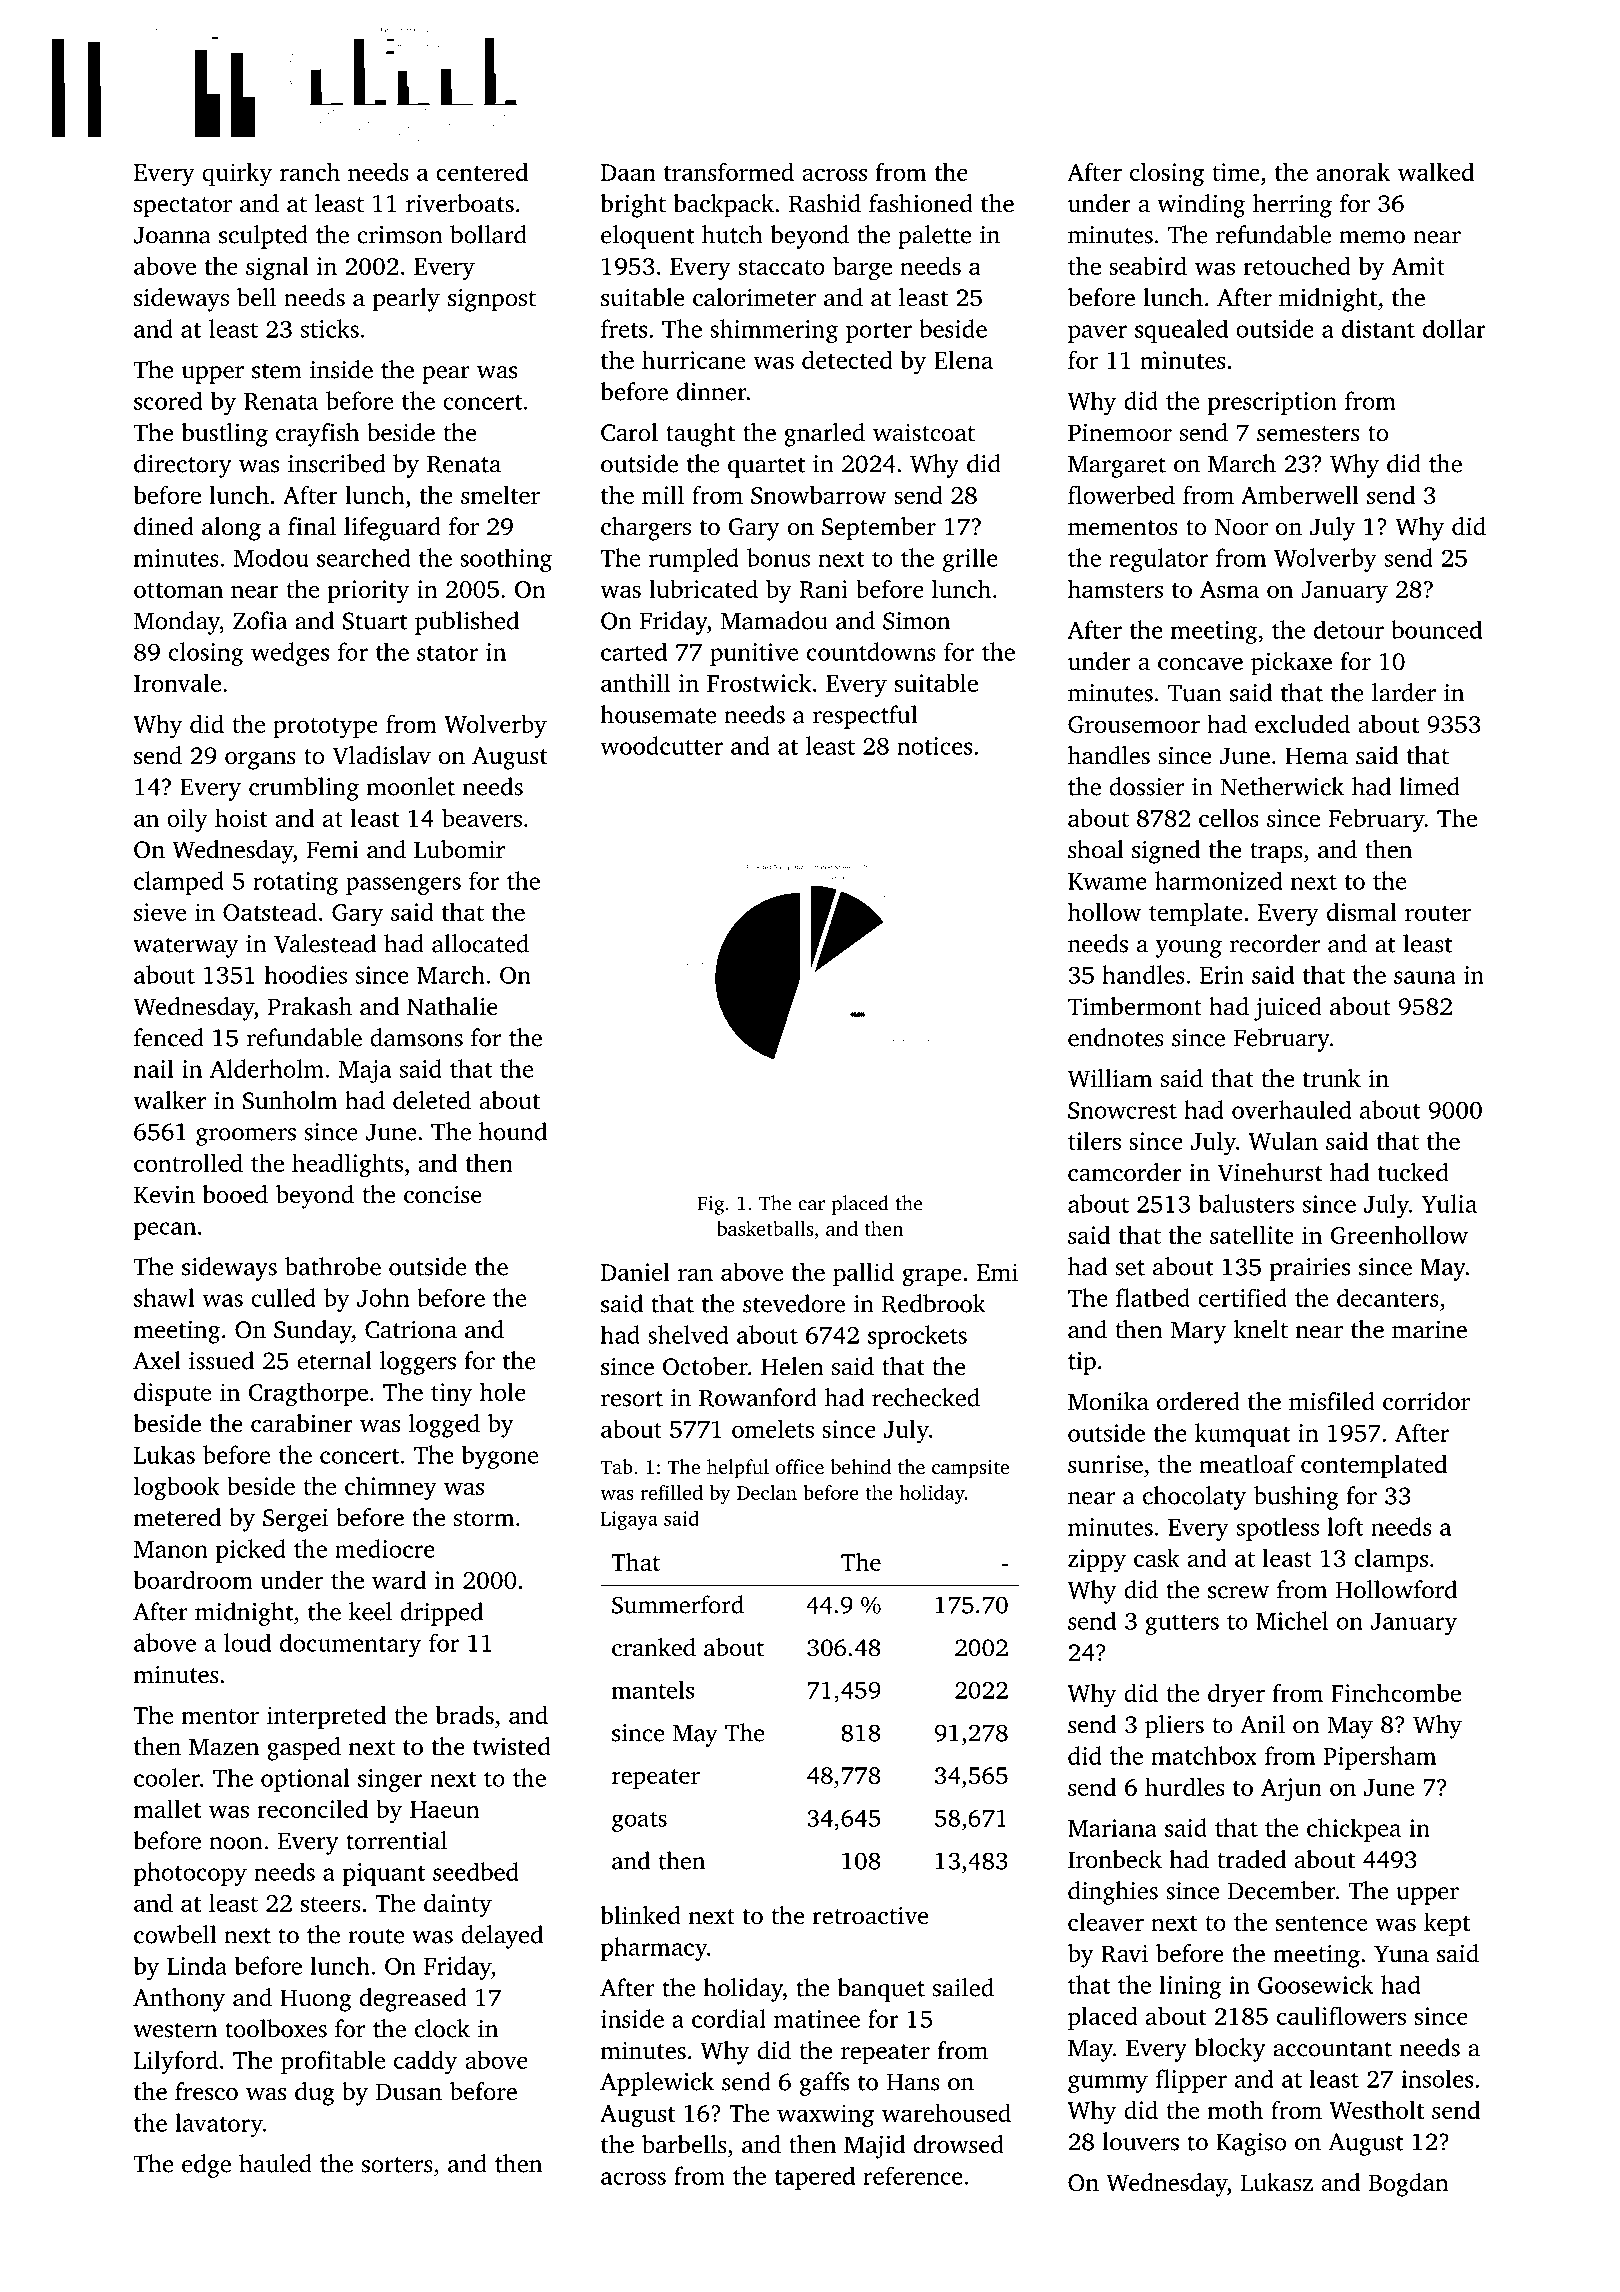 This document has width=1620, height=2292. What do you see at coordinates (792, 1366) in the document?
I see `Helen` at bounding box center [792, 1366].
